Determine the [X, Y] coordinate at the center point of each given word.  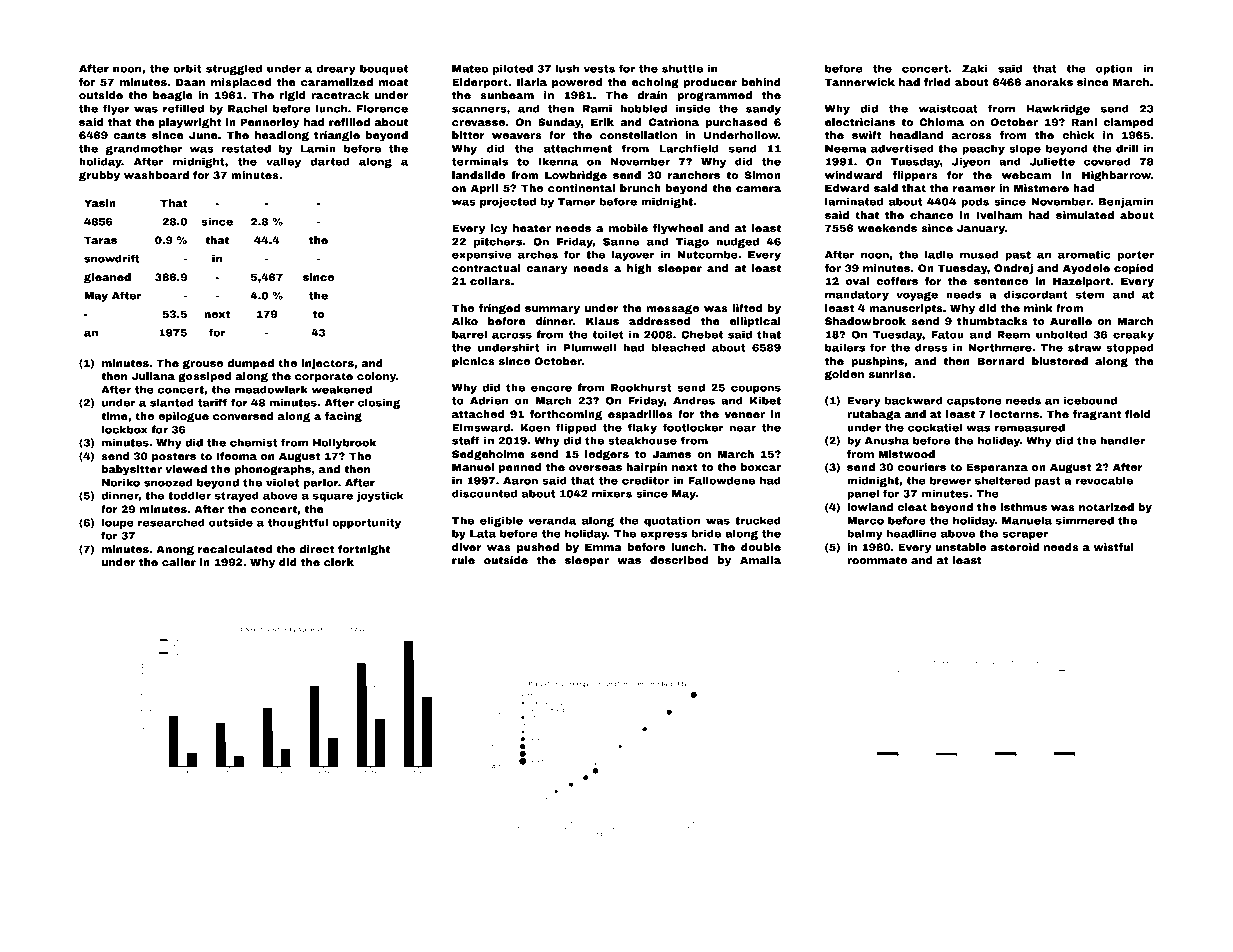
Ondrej [1013, 269]
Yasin [100, 203]
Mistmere [1041, 188]
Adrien [489, 400]
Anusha [887, 440]
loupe [118, 523]
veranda [552, 520]
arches [538, 254]
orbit [187, 68]
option [1114, 69]
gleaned [107, 278]
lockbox [125, 429]
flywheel [678, 229]
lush [567, 68]
